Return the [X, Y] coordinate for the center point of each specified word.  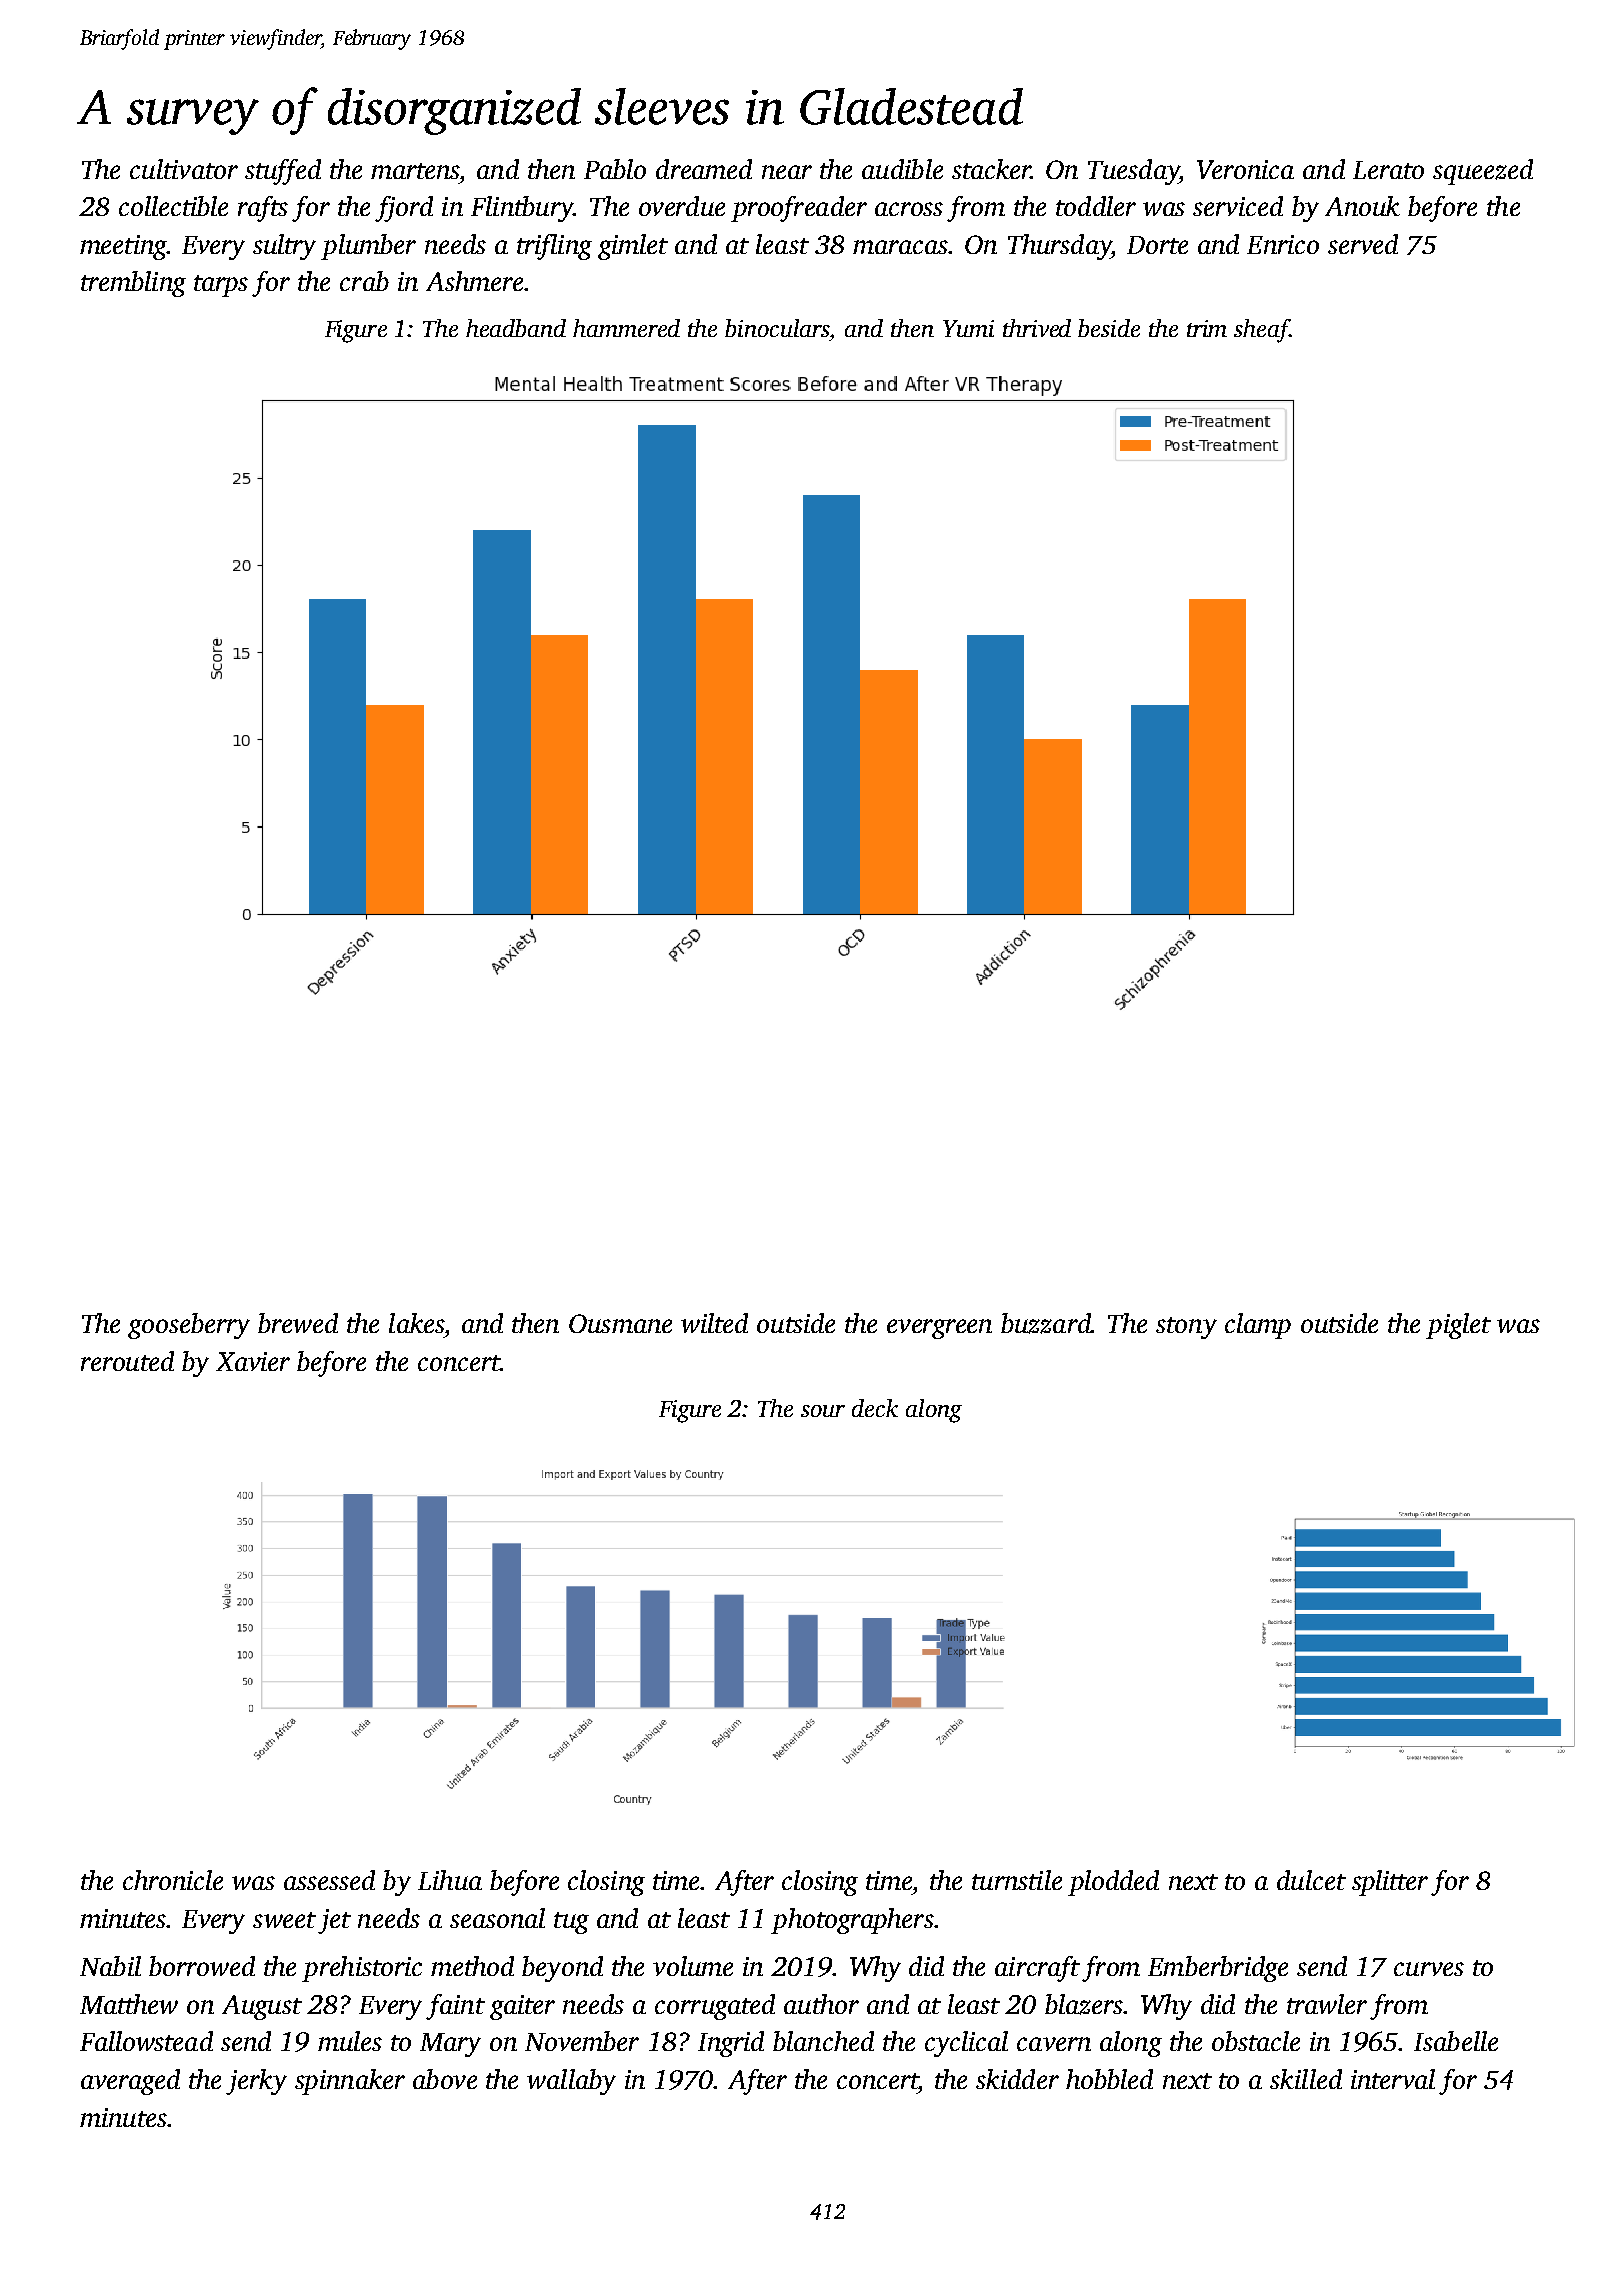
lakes [416, 1323]
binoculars [777, 328]
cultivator [184, 169]
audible [902, 169]
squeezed [1483, 172]
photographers [852, 1921]
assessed [329, 1880]
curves [1429, 1969]
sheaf [1262, 331]
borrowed [202, 1966]
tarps [221, 286]
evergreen [939, 1329]
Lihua [450, 1880]
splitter [1390, 1883]
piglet [1458, 1326]
